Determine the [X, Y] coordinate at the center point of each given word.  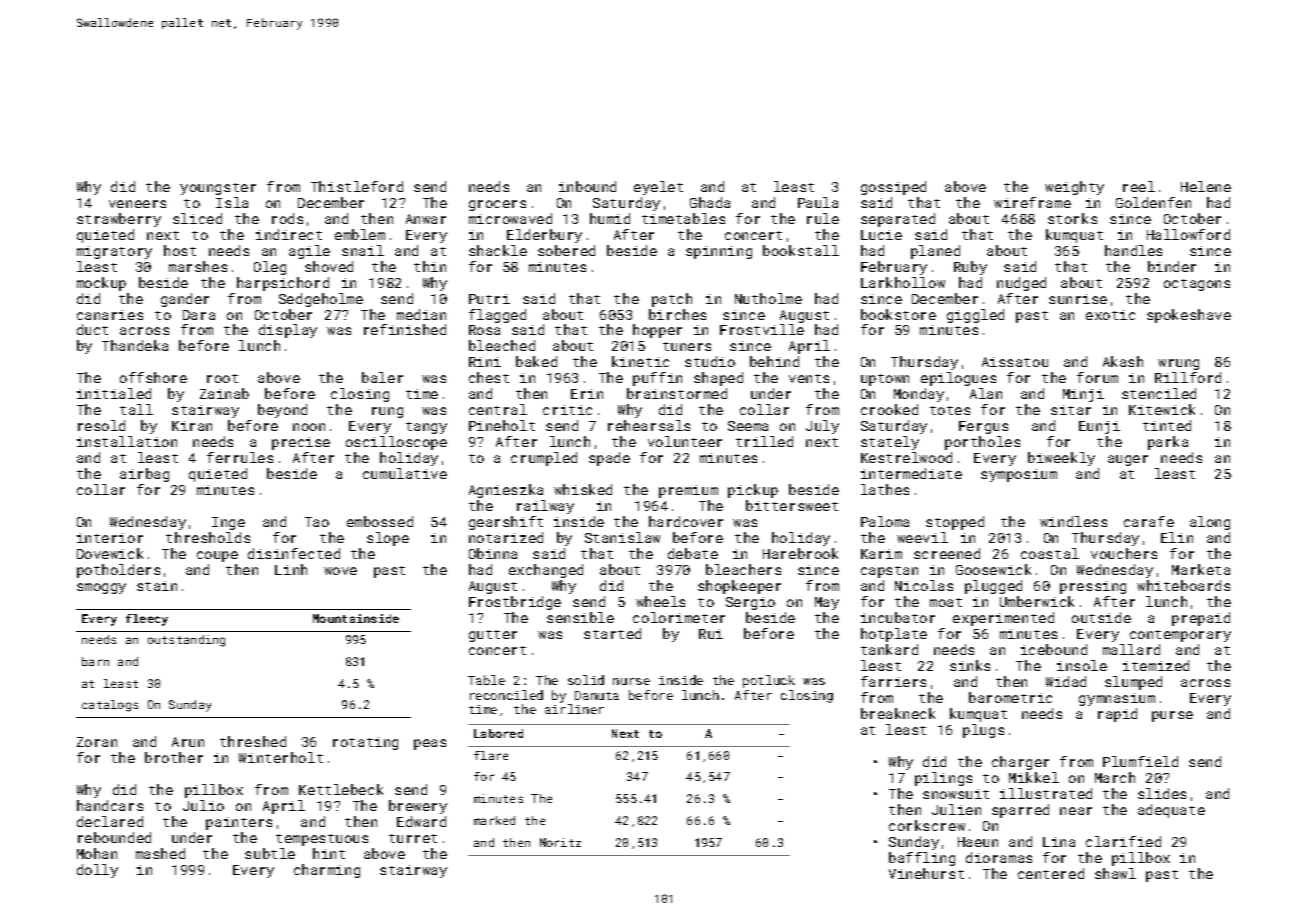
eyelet [658, 188]
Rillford [1188, 377]
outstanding [186, 641]
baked [536, 361]
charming [327, 871]
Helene [1206, 186]
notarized [506, 537]
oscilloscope [396, 443]
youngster [218, 189]
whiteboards [1183, 585]
